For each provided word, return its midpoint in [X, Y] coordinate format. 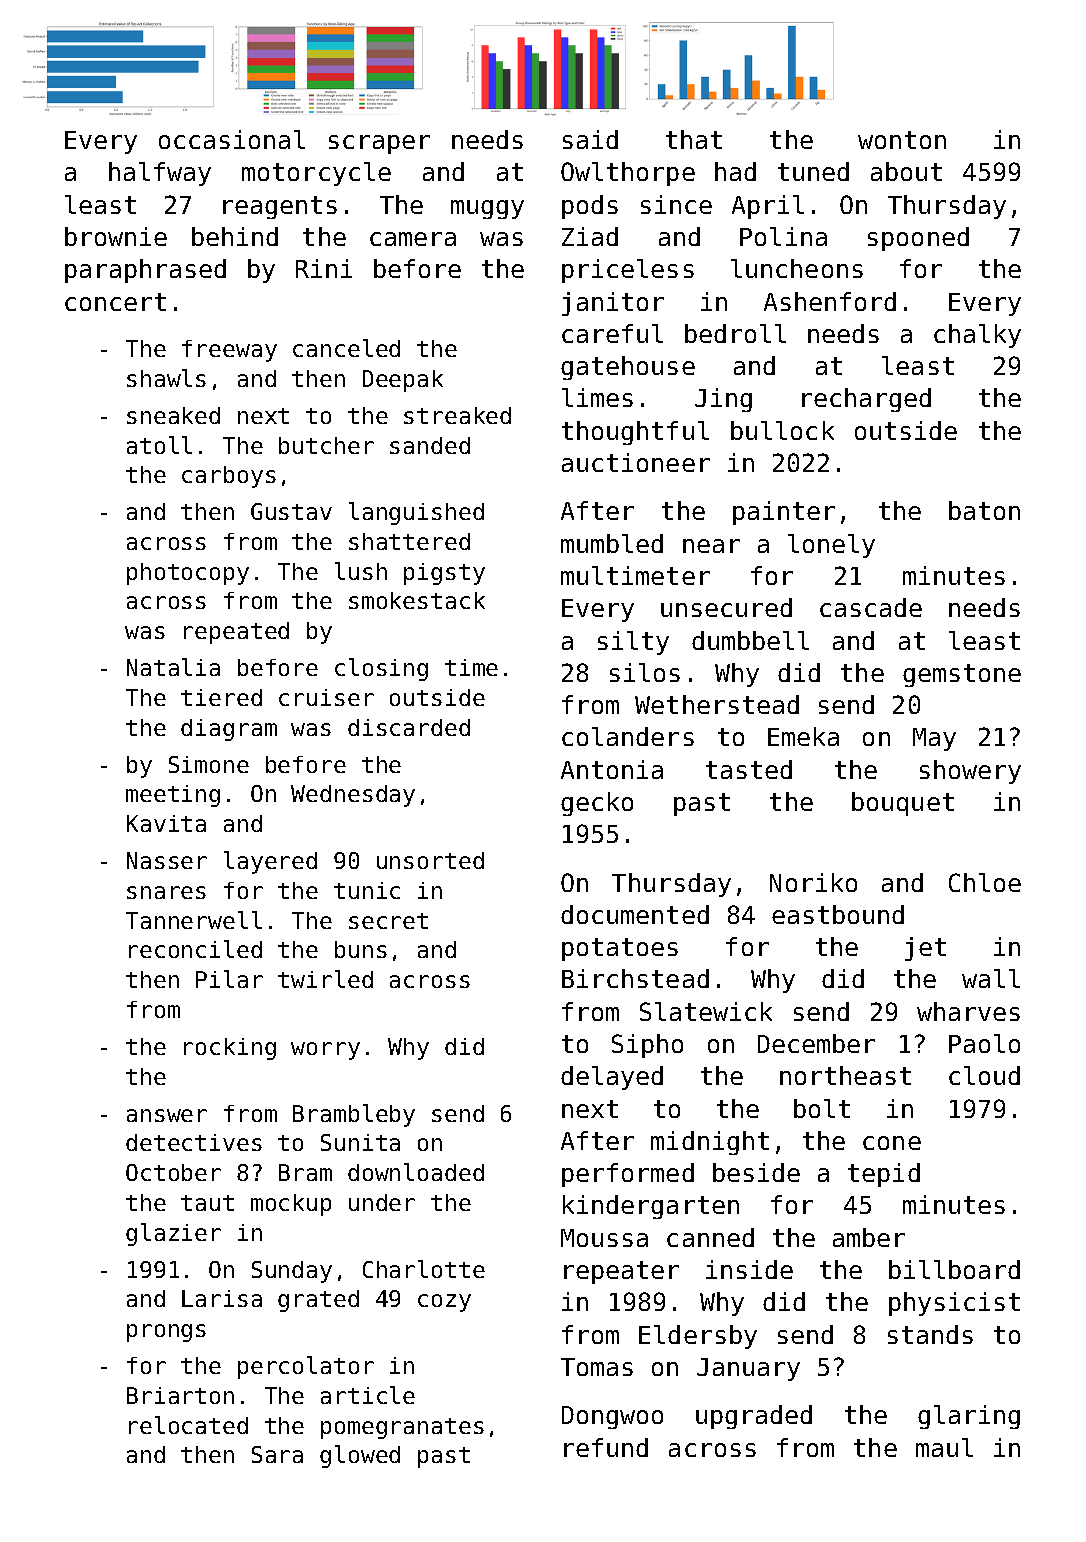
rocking [230, 1049]
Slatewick [706, 1011]
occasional [232, 139]
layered [270, 862]
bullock [782, 430]
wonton [902, 140]
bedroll [735, 333]
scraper [379, 144]
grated [318, 1301]
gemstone [962, 675]
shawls [166, 378]
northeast [845, 1075]
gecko [597, 804]
